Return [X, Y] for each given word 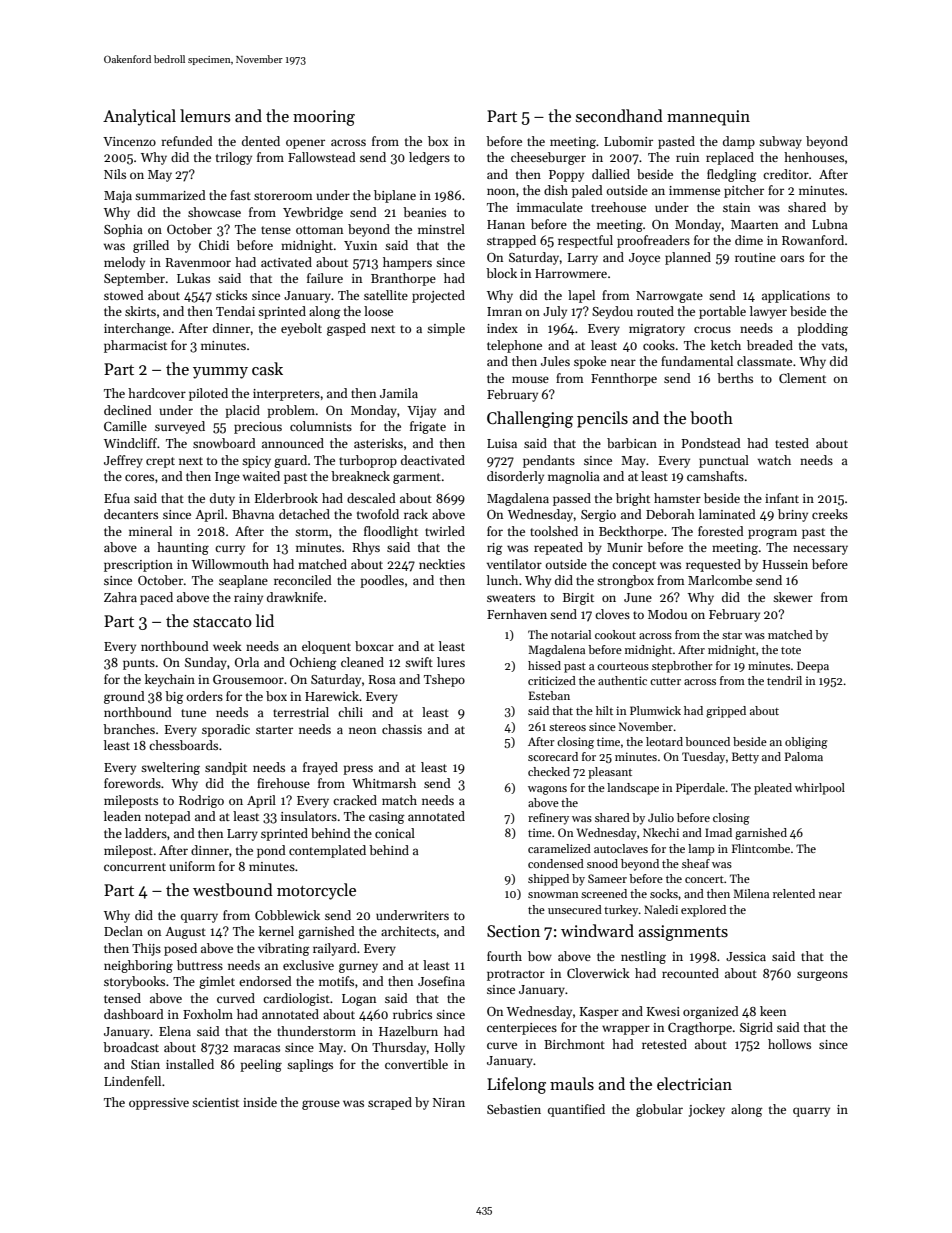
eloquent [326, 647]
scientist [215, 1102]
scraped [390, 1103]
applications [796, 296]
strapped [511, 241]
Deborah [670, 514]
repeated [558, 548]
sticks [231, 295]
